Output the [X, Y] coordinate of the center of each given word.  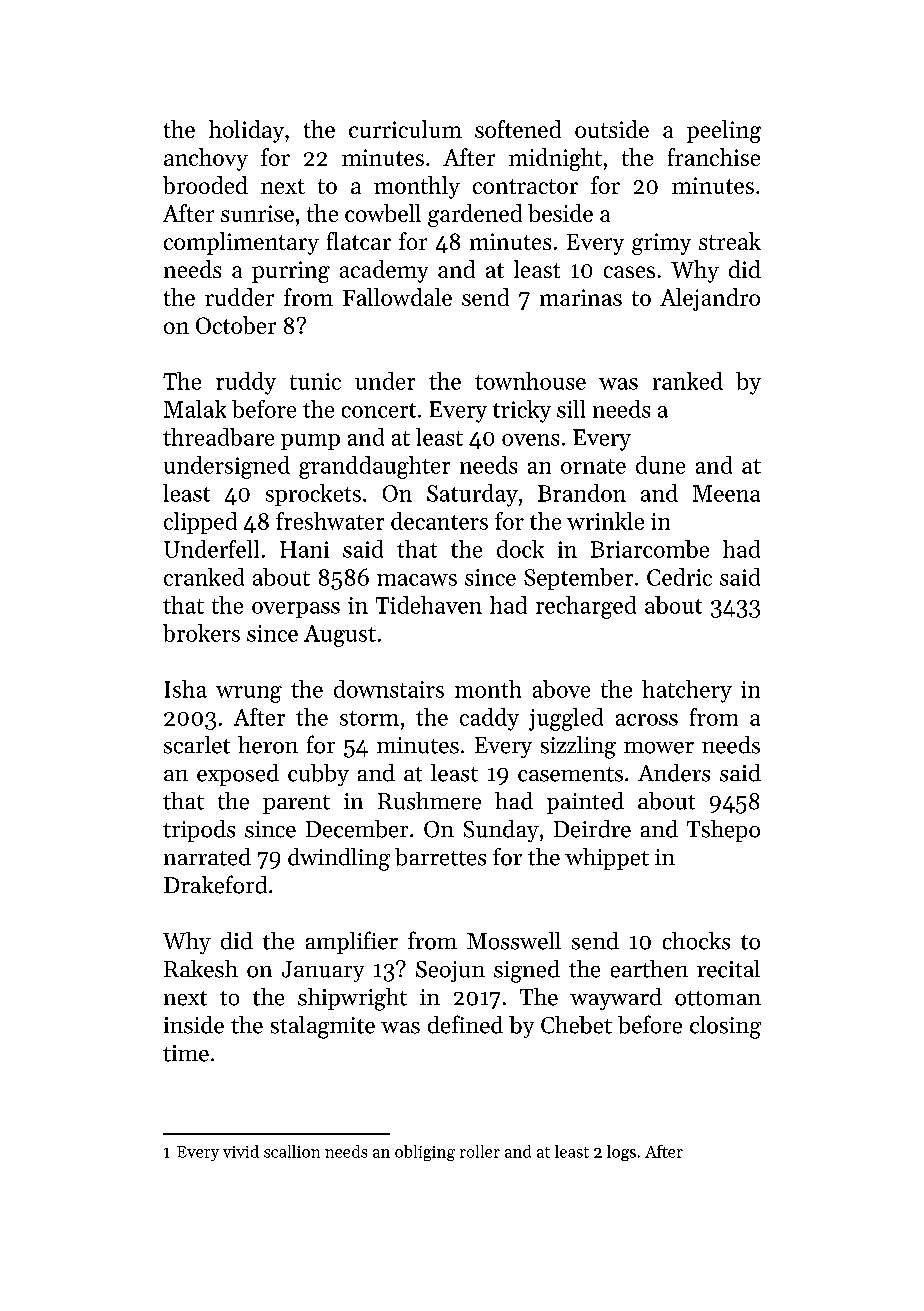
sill [571, 409]
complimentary [241, 243]
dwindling [339, 859]
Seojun [450, 971]
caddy [489, 719]
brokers [201, 633]
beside [560, 213]
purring [291, 272]
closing [725, 1027]
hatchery [687, 691]
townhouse [530, 381]
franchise [714, 157]
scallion [292, 1151]
